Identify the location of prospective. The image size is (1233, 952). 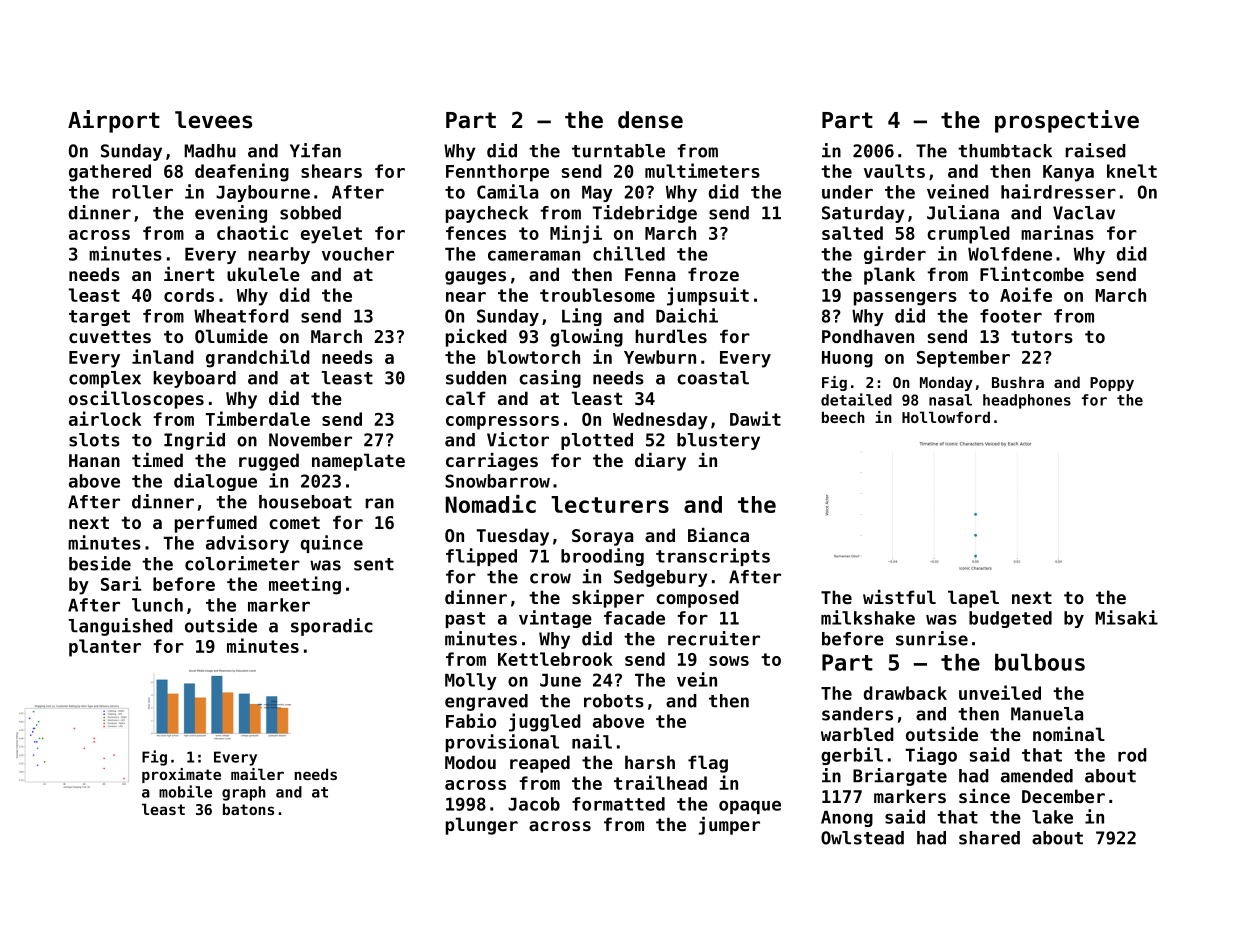
(1067, 121).
